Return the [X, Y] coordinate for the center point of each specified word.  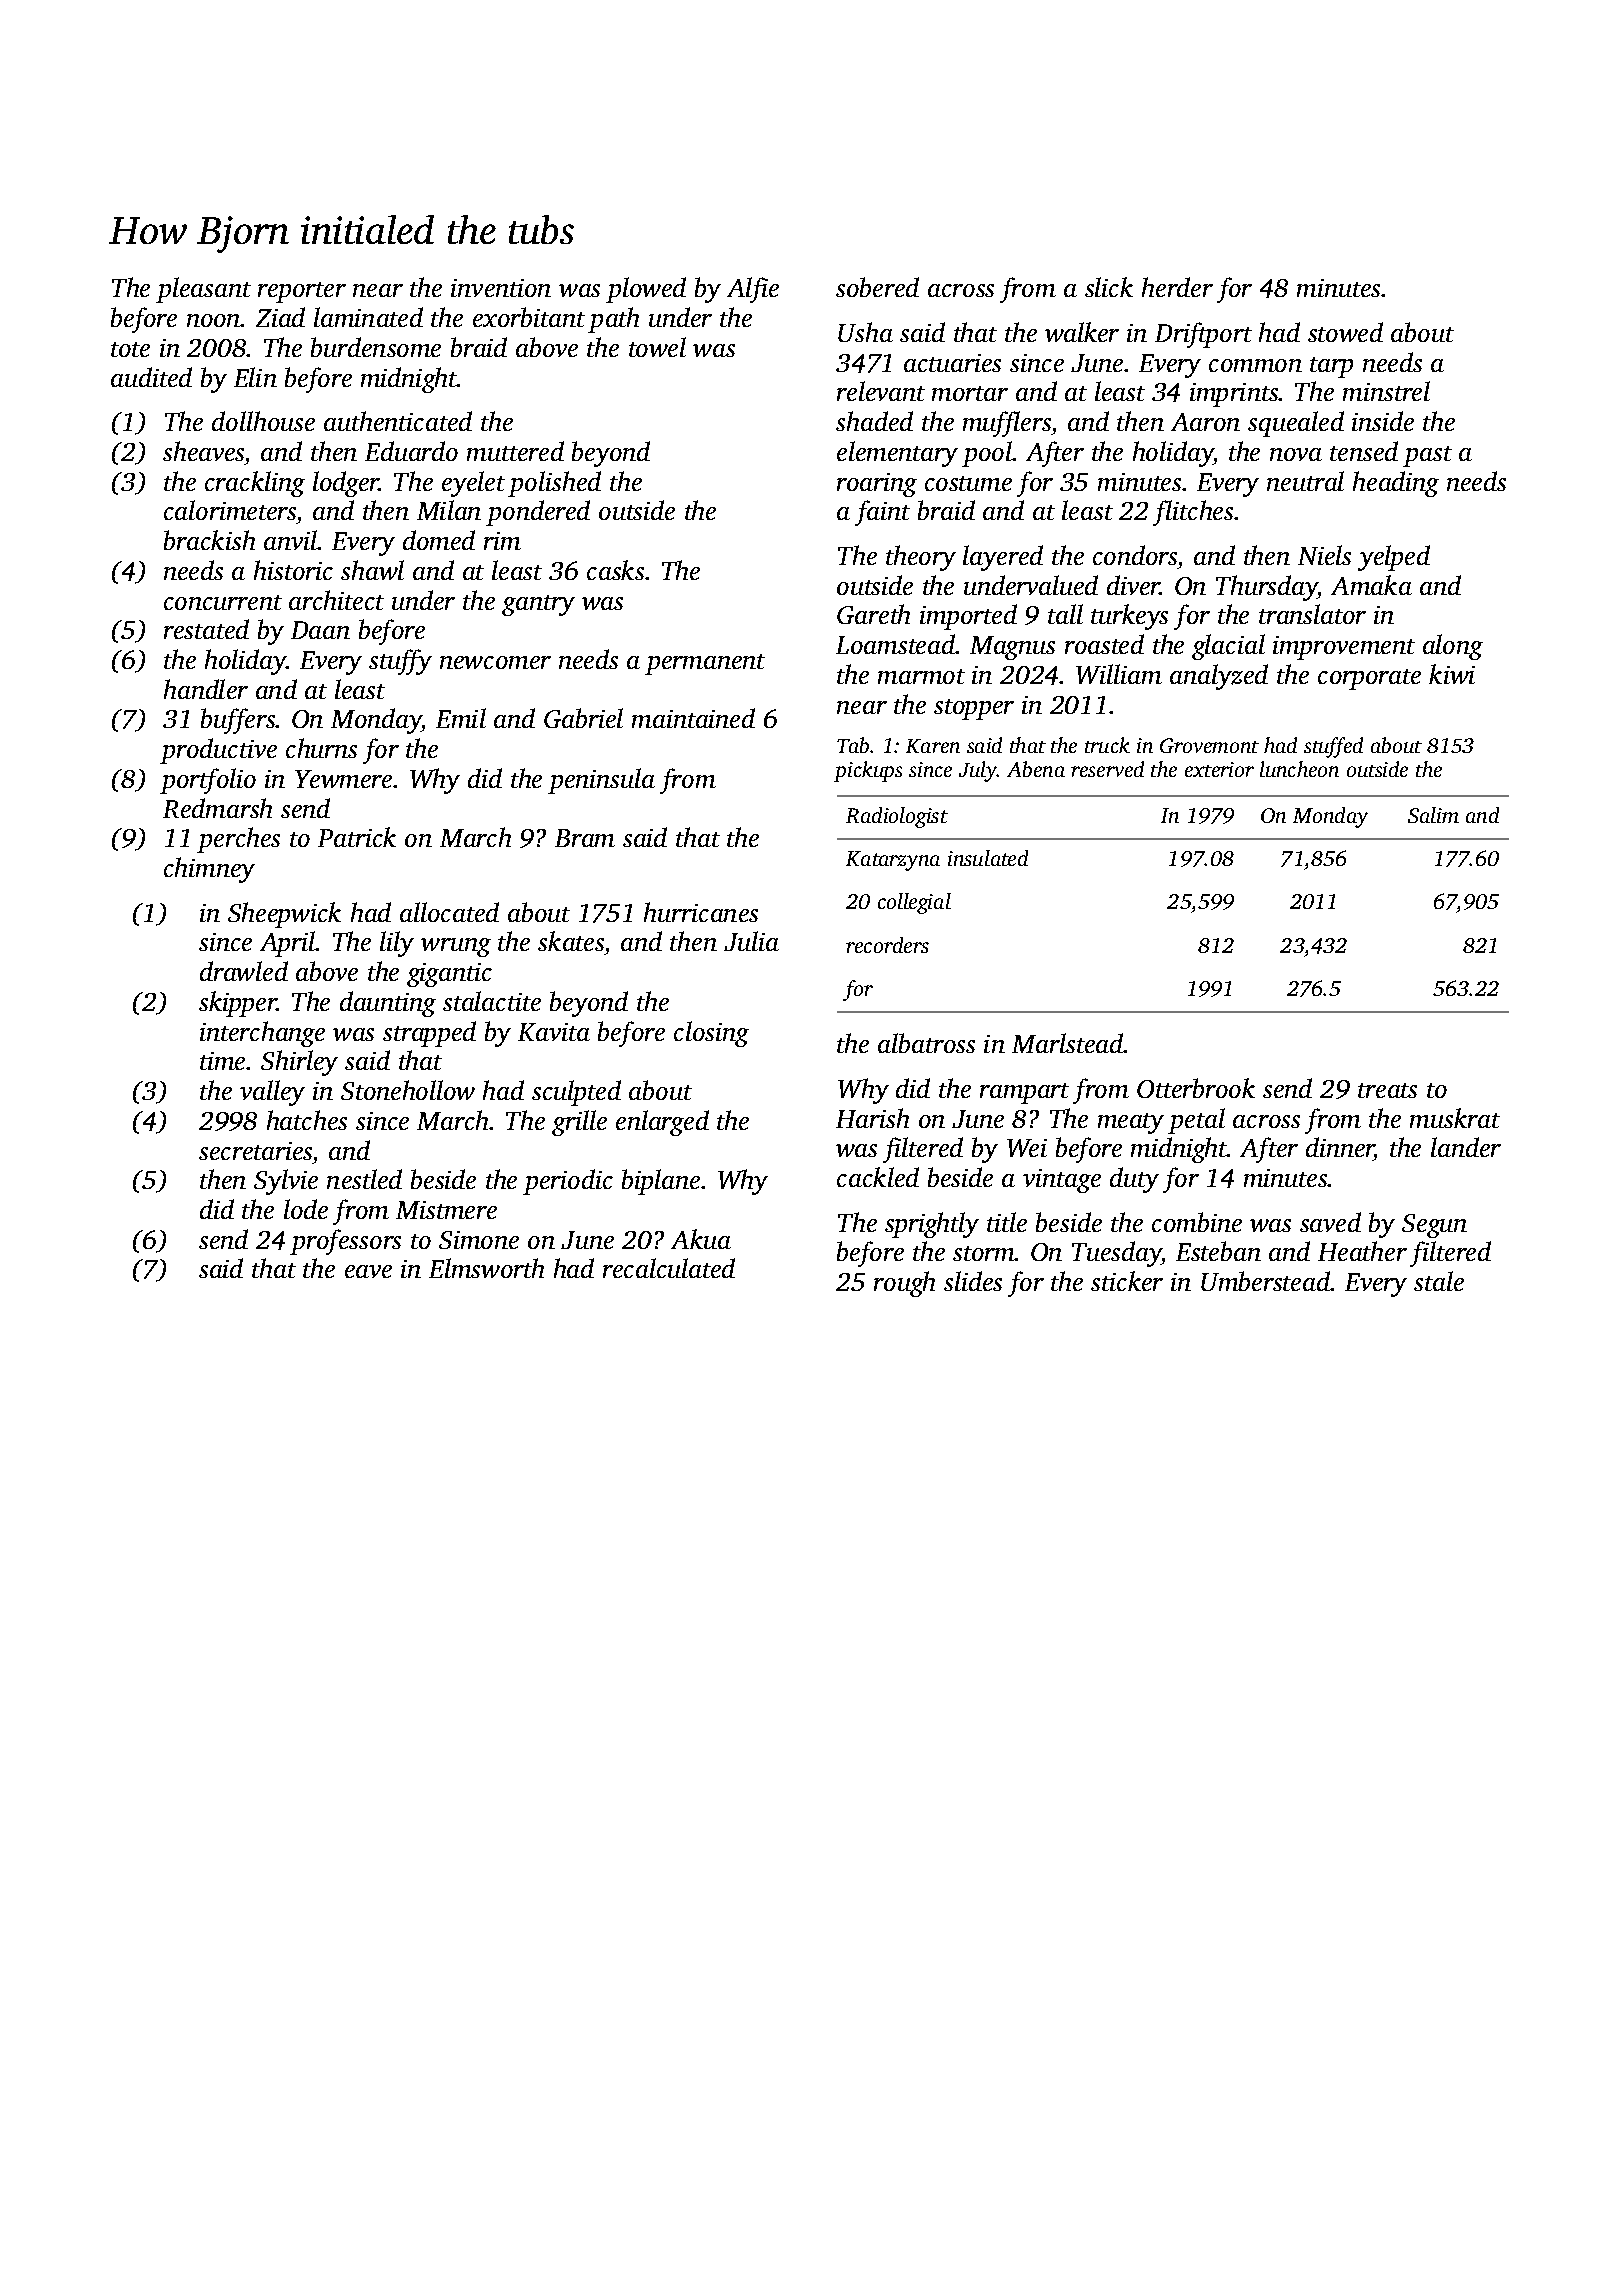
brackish [209, 540]
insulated [988, 858]
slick [1109, 287]
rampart [1024, 1093]
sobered [877, 287]
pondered [538, 513]
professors [345, 1242]
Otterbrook [1196, 1088]
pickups [868, 771]
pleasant [203, 290]
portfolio [208, 781]
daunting [388, 1004]
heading [1396, 484]
